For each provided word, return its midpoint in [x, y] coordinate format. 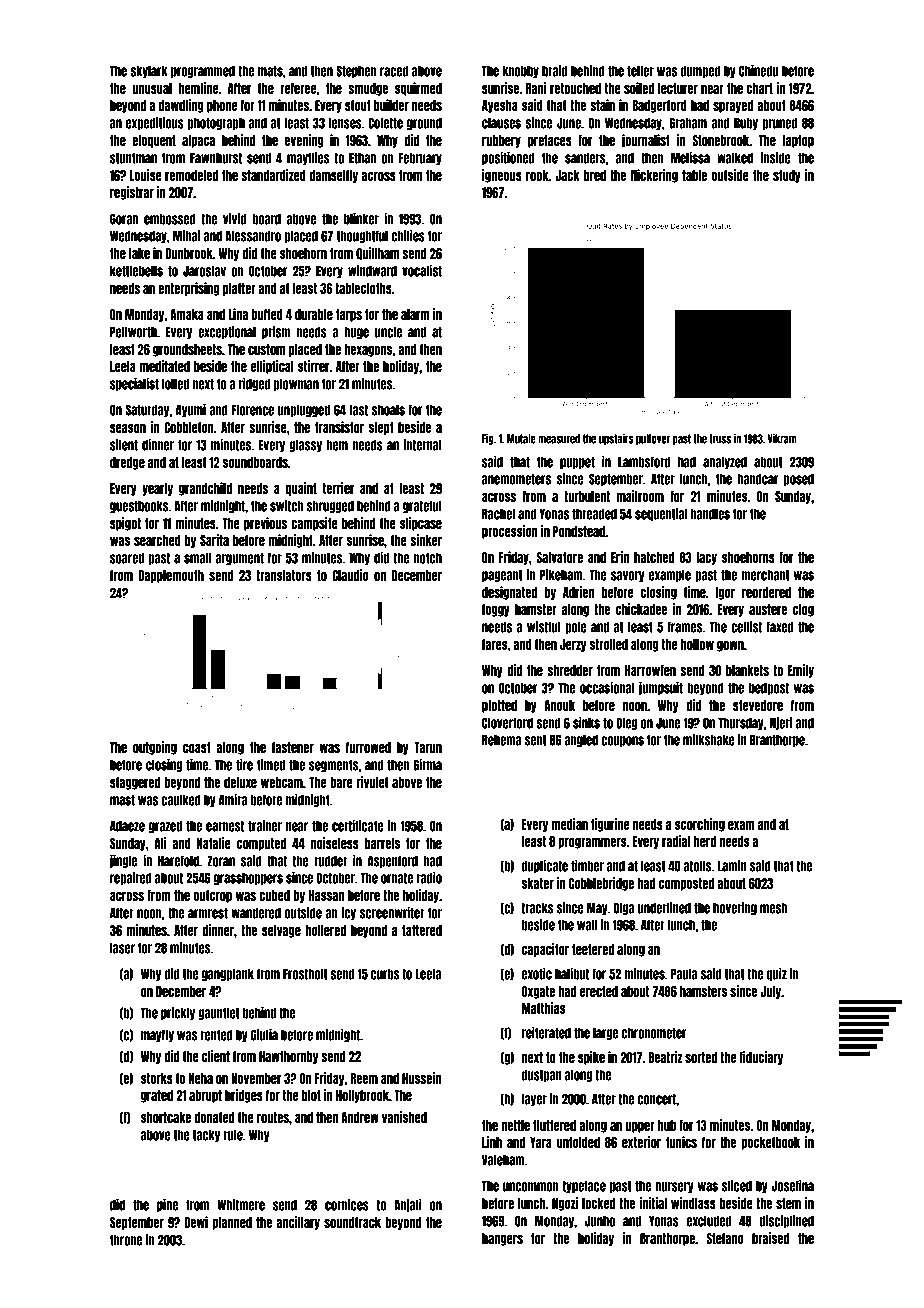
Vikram [782, 438]
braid [555, 71]
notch [428, 558]
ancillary [298, 1223]
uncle [388, 332]
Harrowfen [650, 670]
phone [222, 106]
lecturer [678, 88]
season [128, 428]
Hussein [421, 1078]
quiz [776, 974]
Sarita [214, 540]
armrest [208, 913]
